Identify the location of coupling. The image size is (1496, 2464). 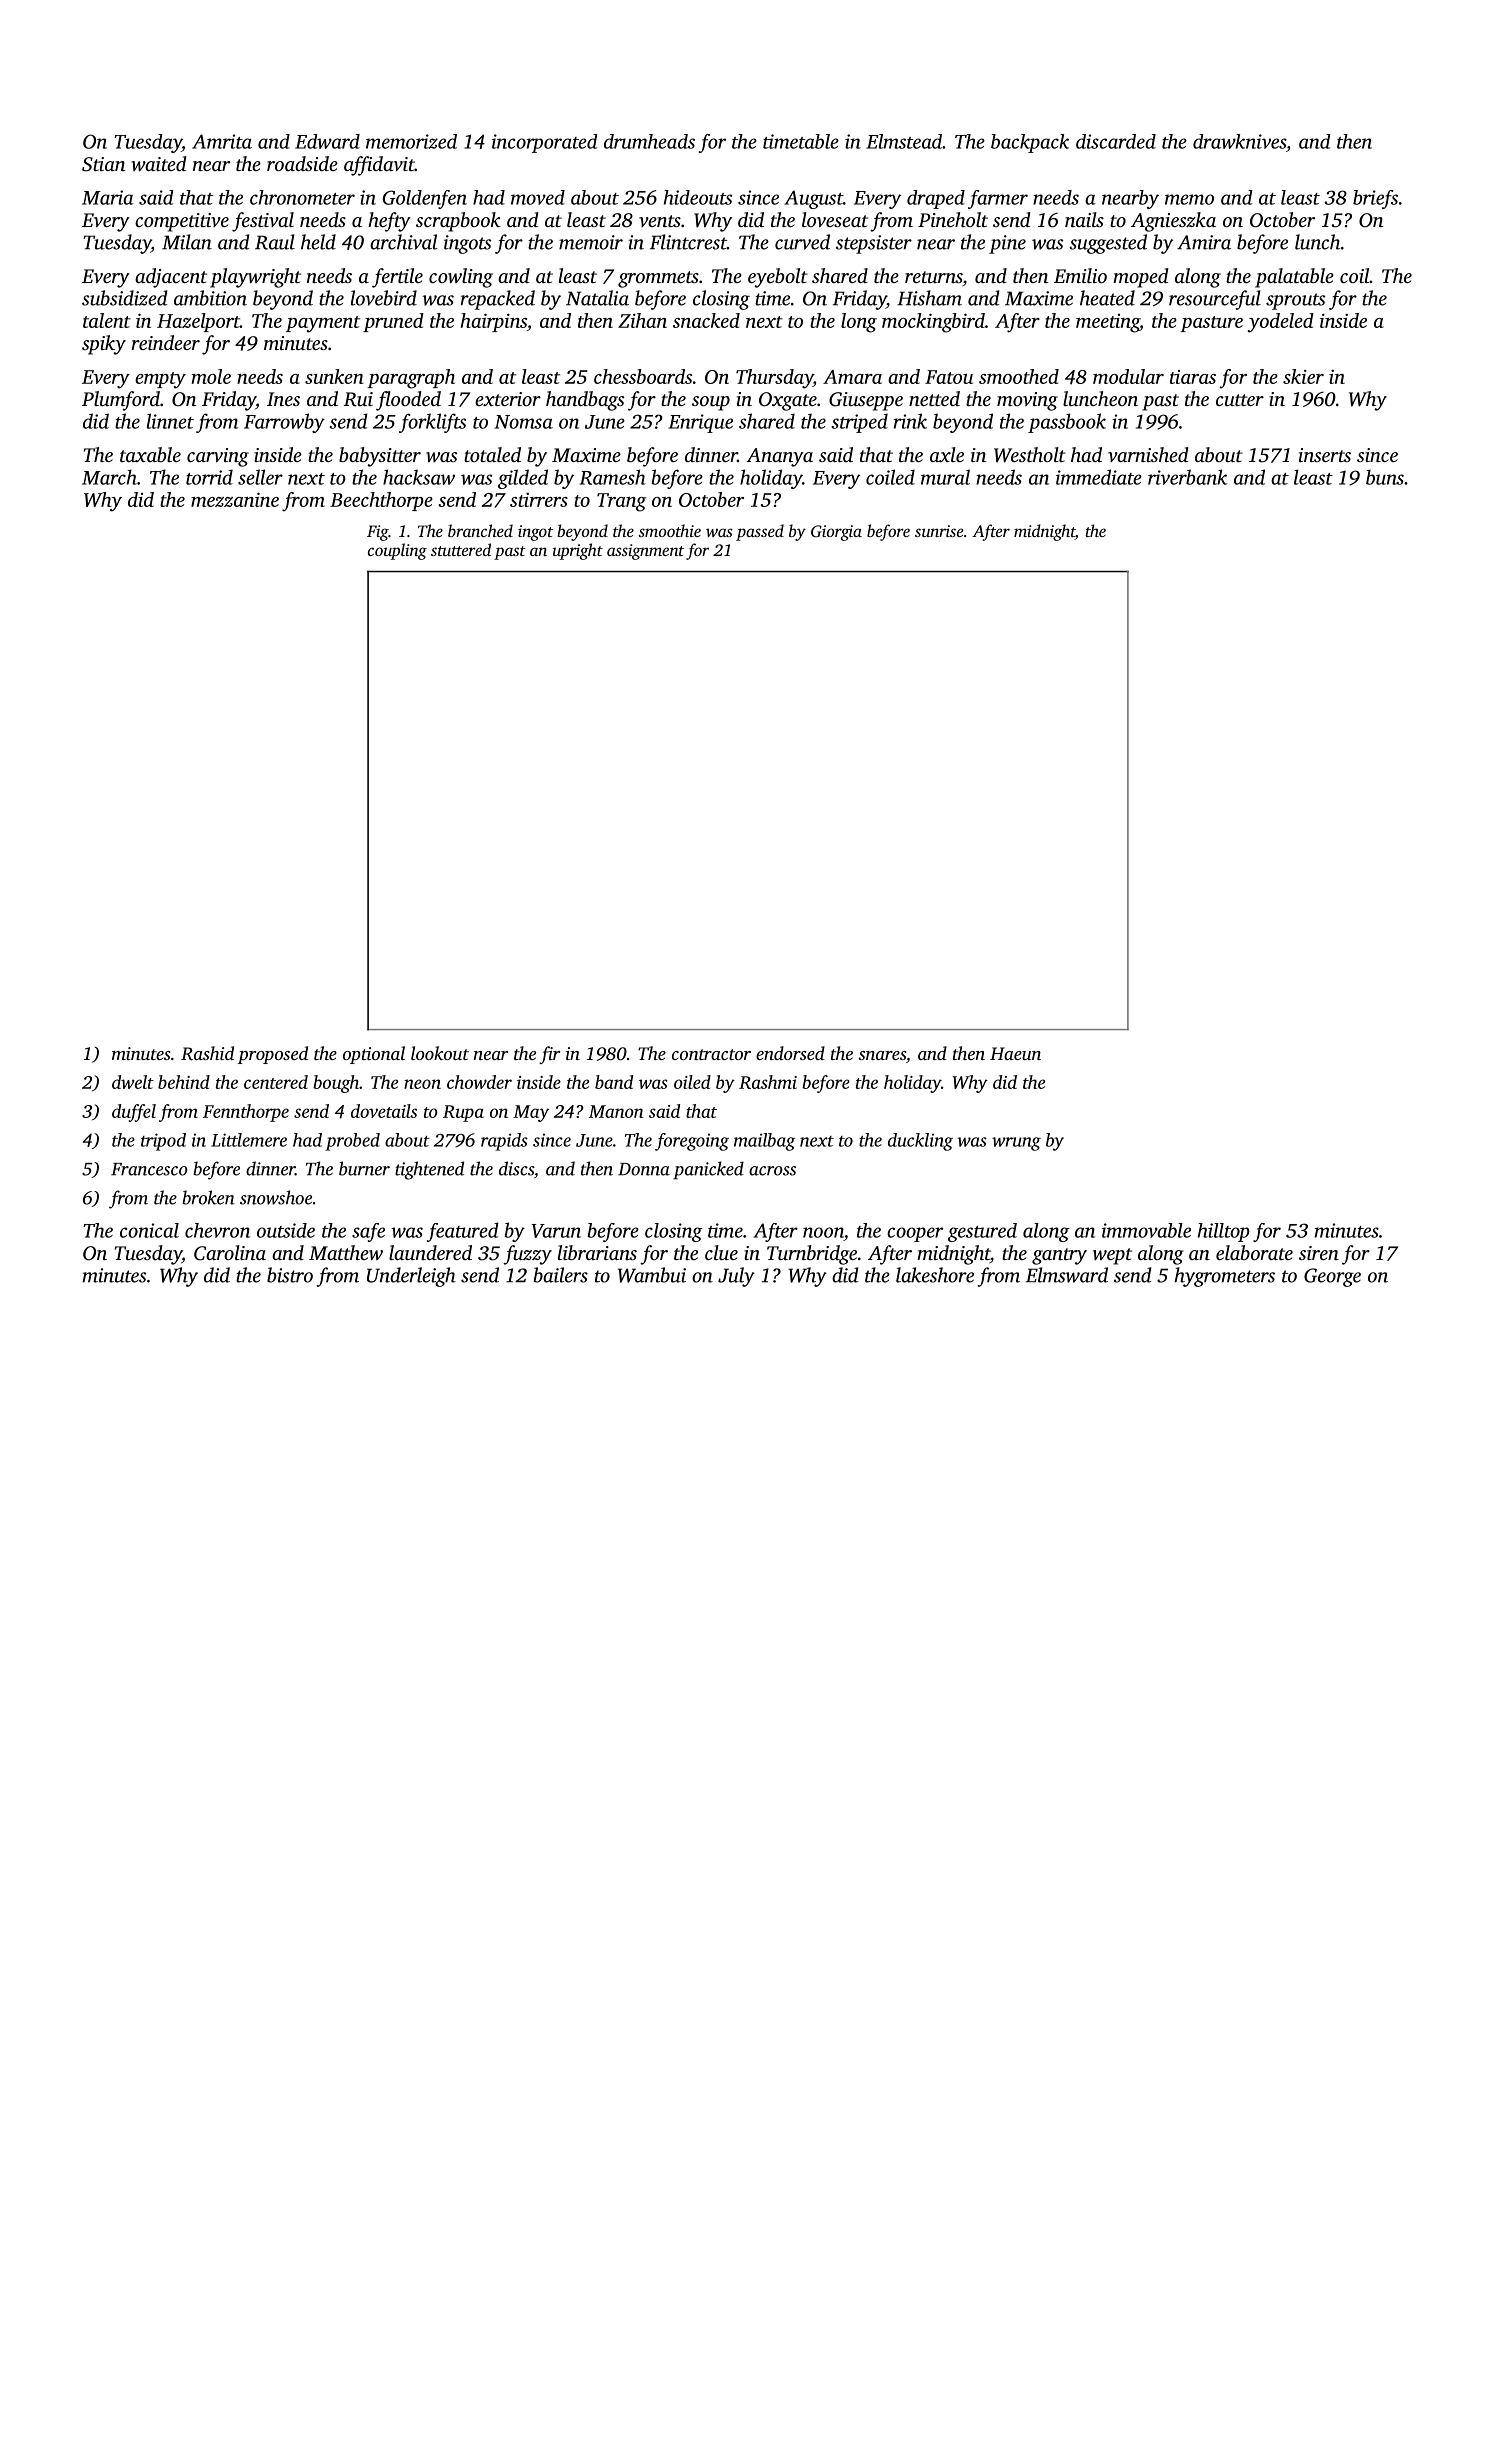
(397, 551).
